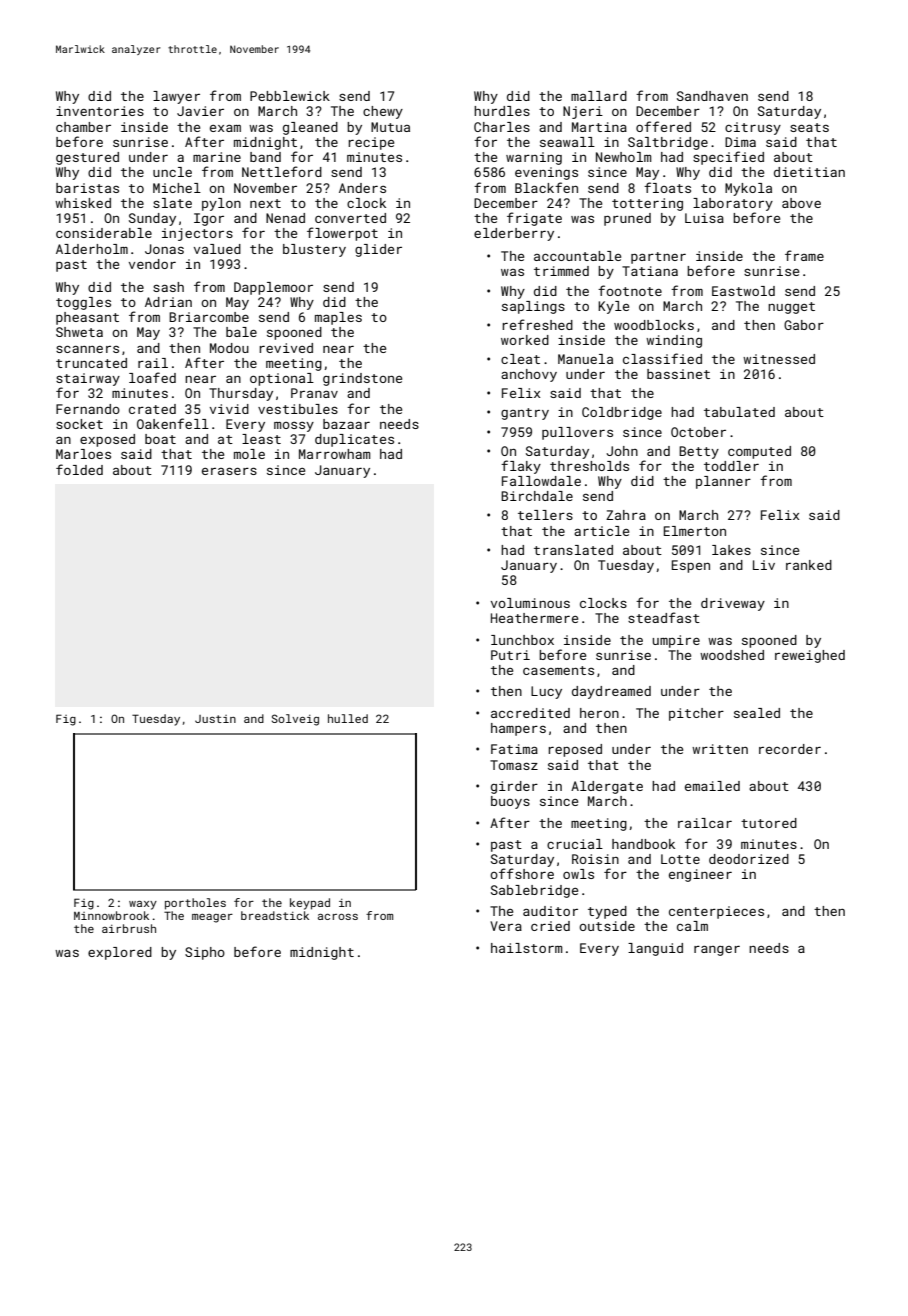 This page has width=908, height=1316. What do you see at coordinates (120, 953) in the page?
I see `explored` at bounding box center [120, 953].
